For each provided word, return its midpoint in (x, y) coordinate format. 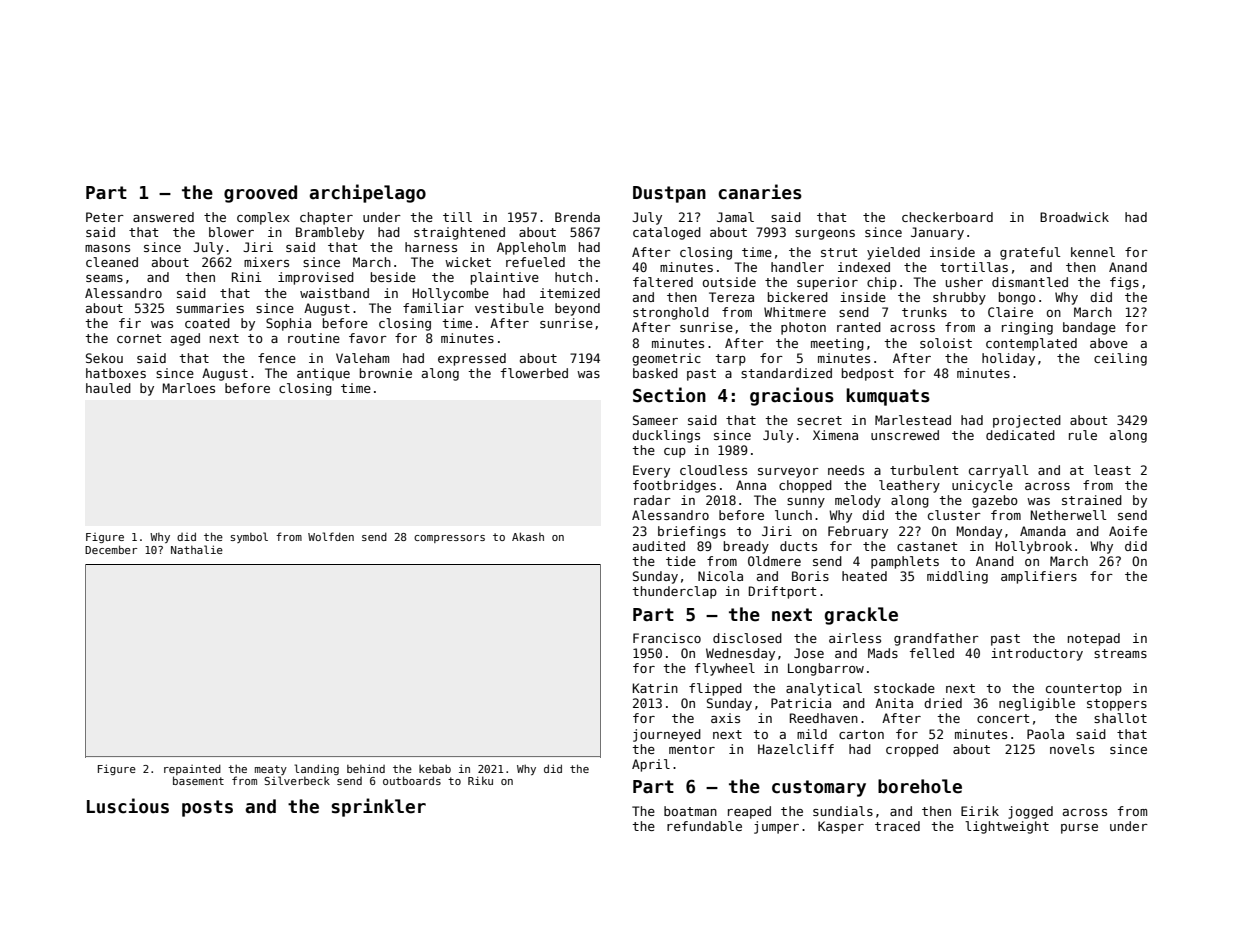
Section (669, 395)
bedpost (868, 374)
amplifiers (1039, 577)
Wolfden (331, 536)
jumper (776, 827)
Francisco (667, 638)
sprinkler (379, 807)
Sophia (288, 324)
